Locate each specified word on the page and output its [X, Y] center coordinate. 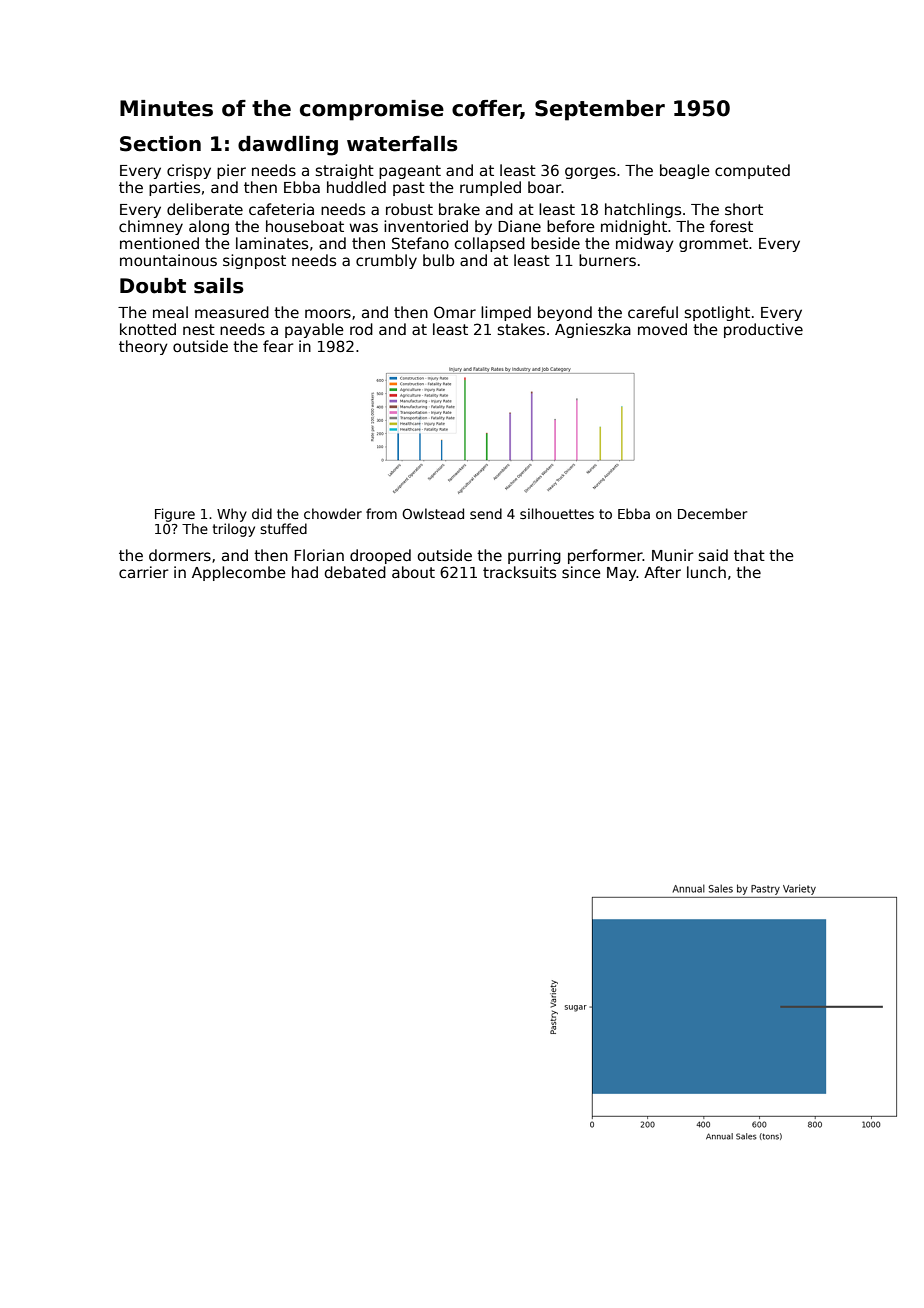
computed [752, 171]
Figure [175, 515]
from [381, 513]
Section [160, 144]
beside [555, 243]
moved [662, 329]
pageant [410, 172]
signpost [254, 261]
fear [278, 346]
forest [731, 226]
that [749, 555]
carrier [143, 572]
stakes [521, 329]
